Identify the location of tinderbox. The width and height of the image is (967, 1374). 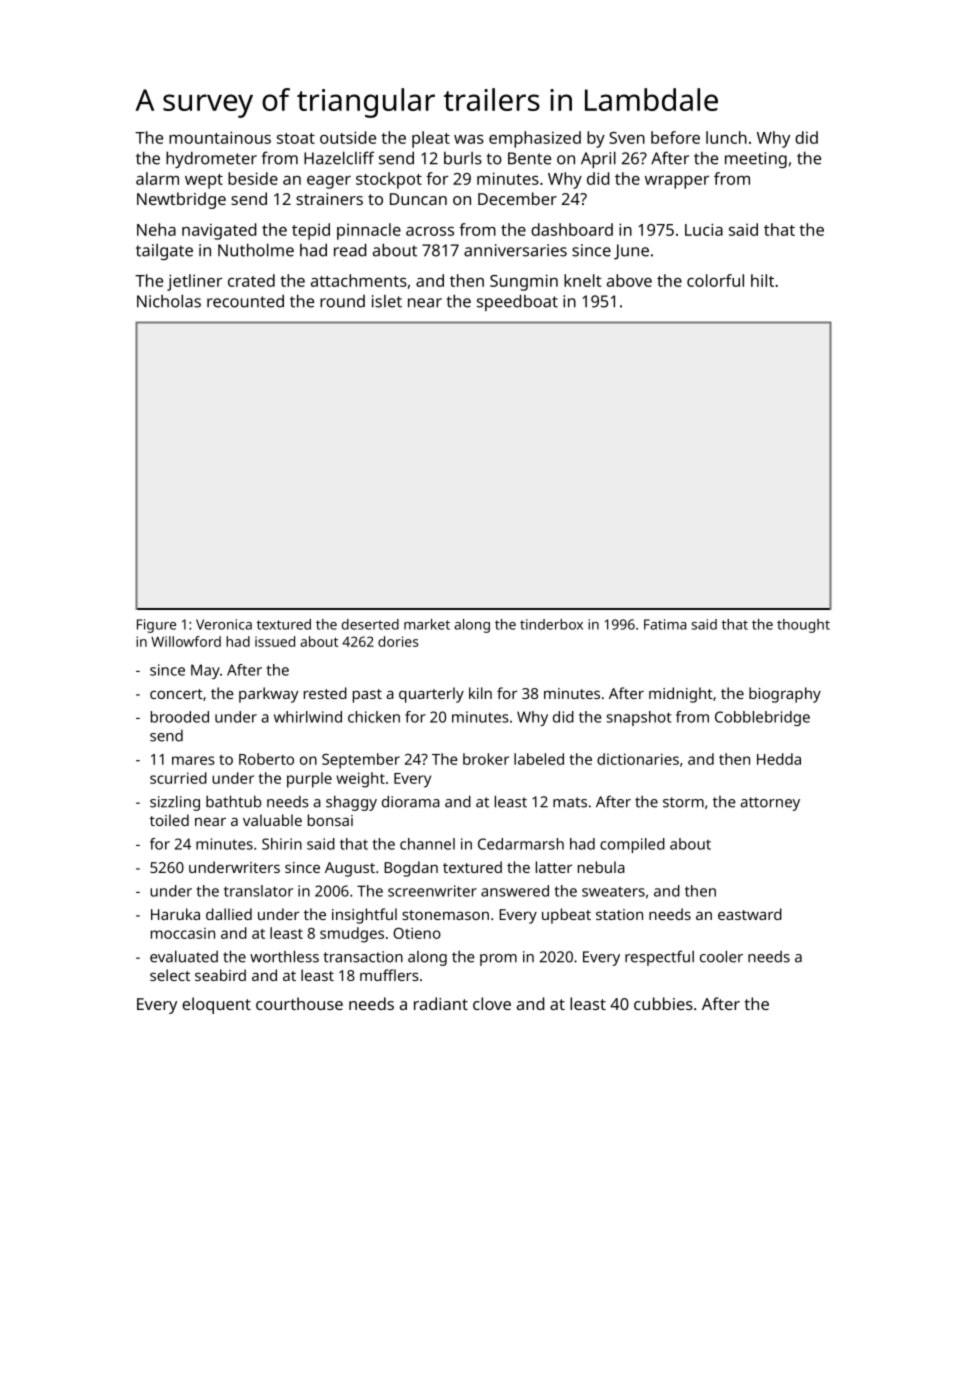
(551, 624).
